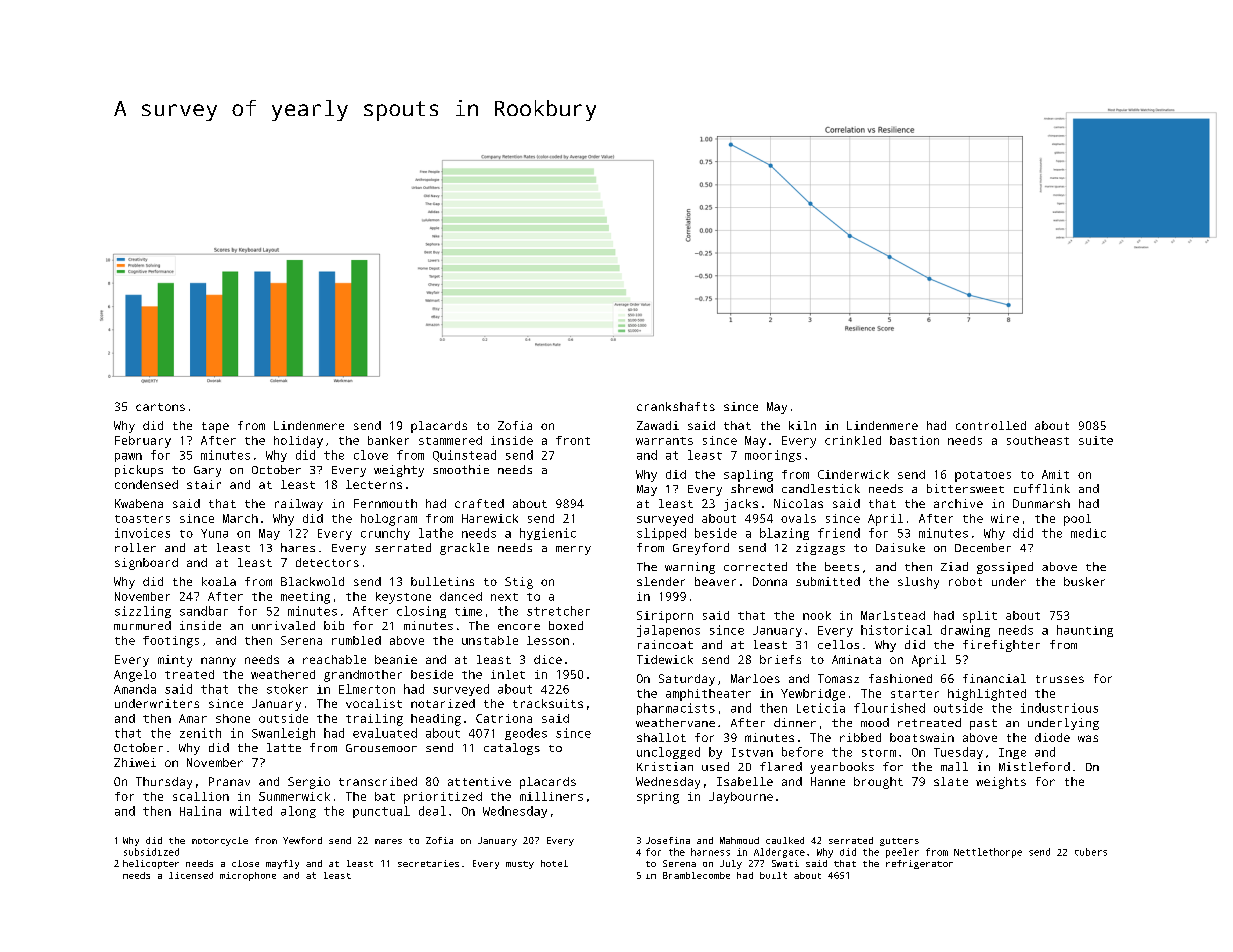 This screenshot has width=1233, height=952. Describe the element at coordinates (665, 766) in the screenshot. I see `Kristian` at that location.
